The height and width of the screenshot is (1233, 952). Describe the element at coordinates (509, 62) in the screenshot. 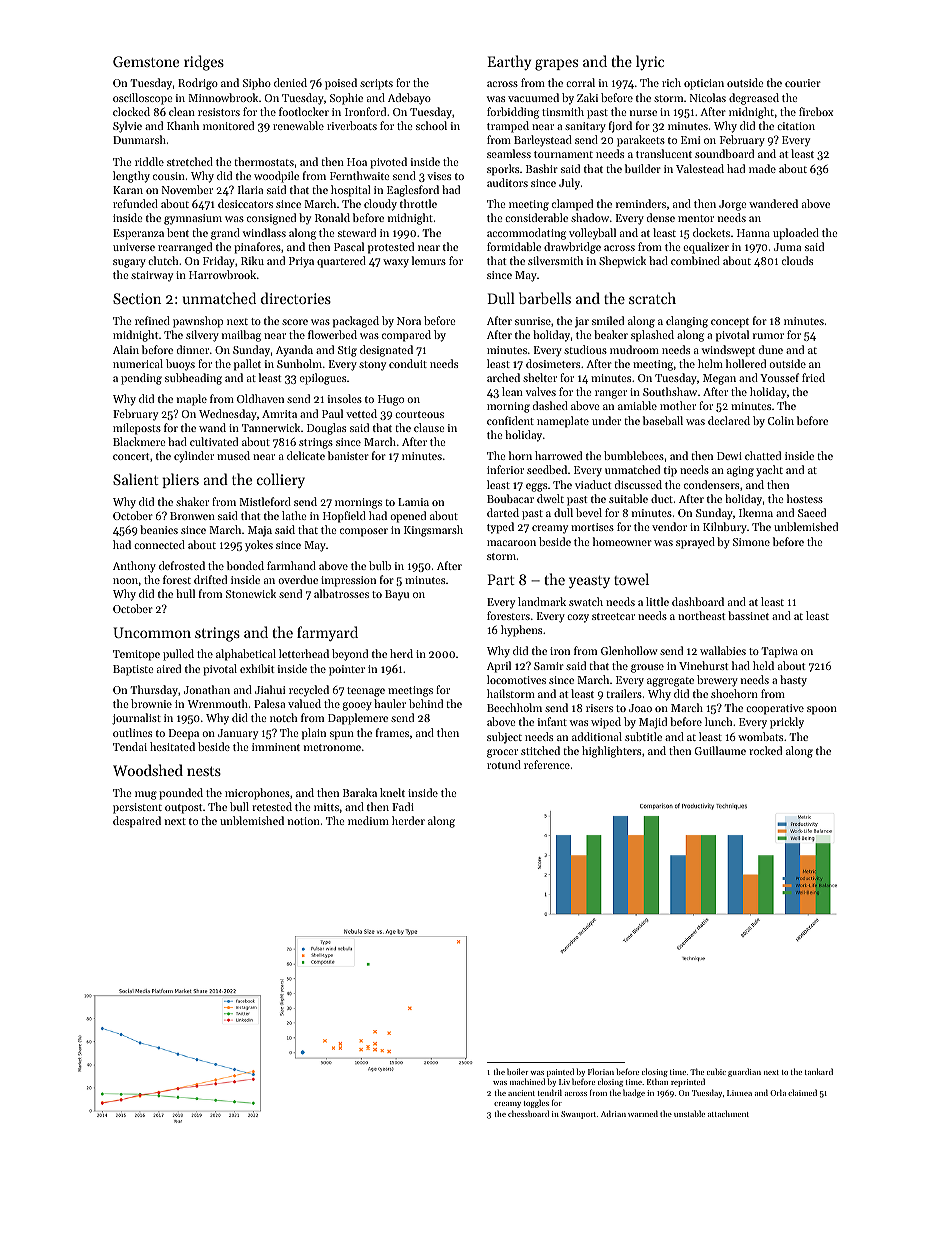

I see `Earthy` at that location.
